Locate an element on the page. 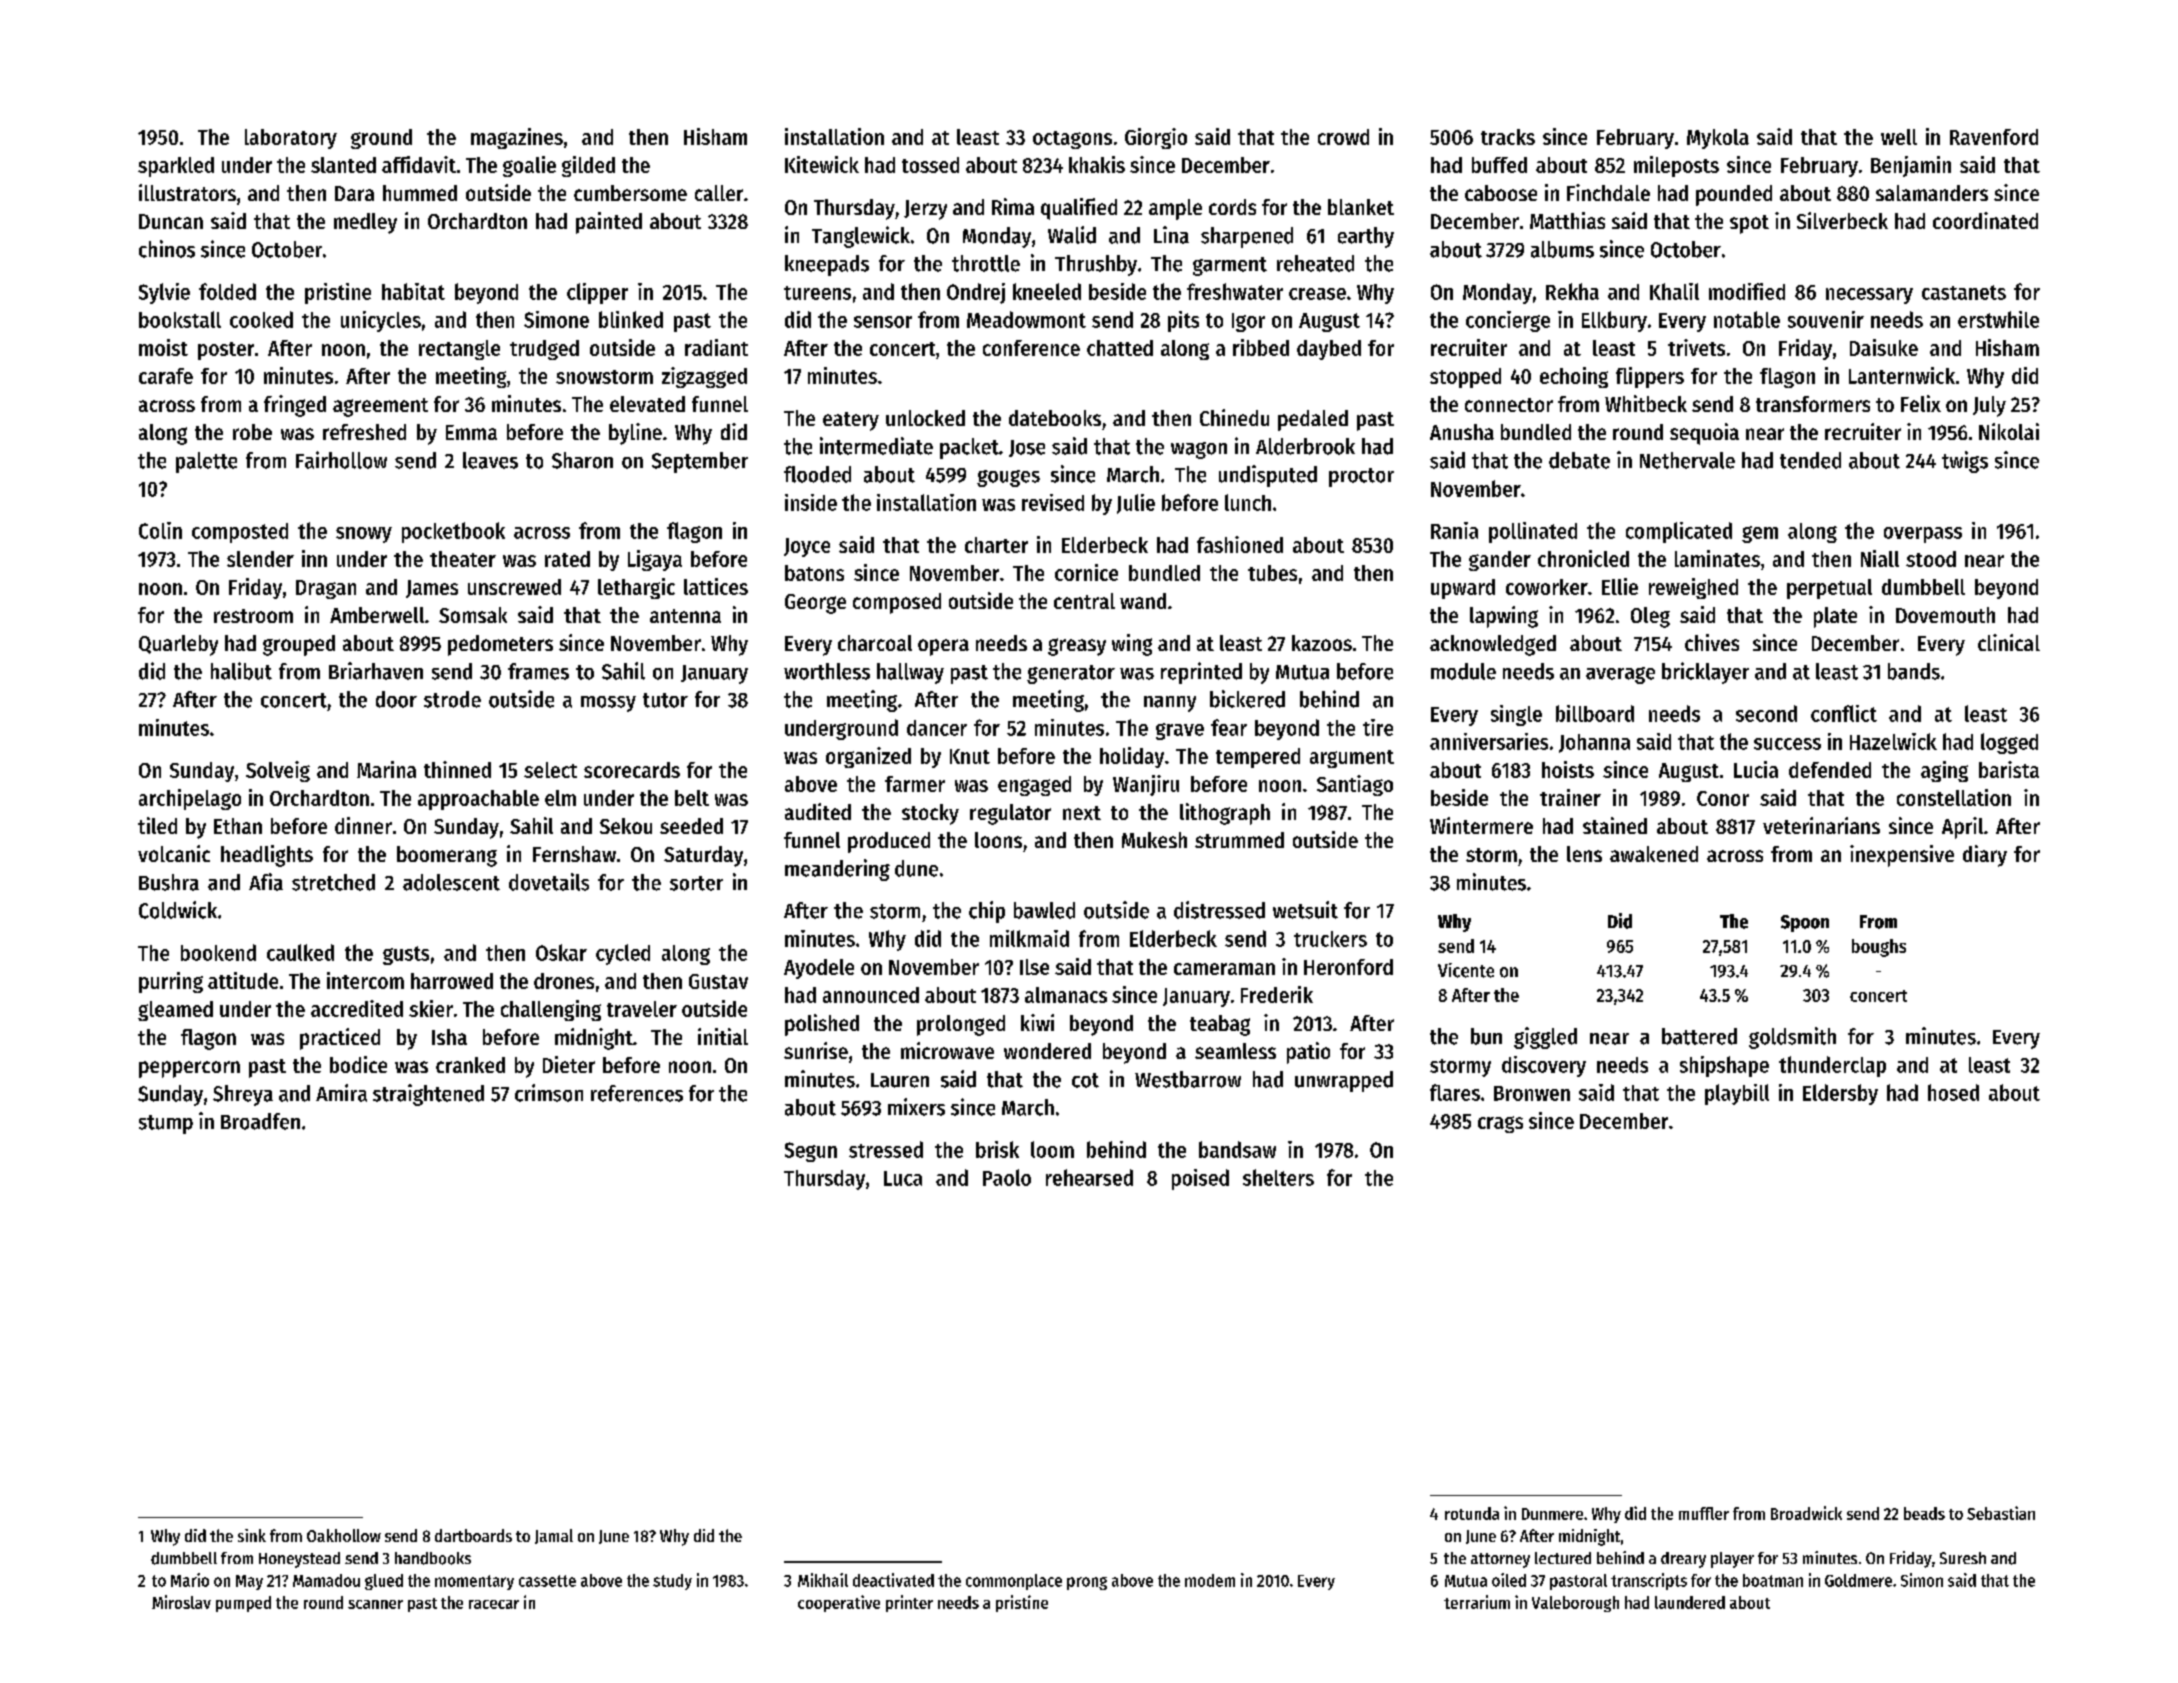 This document has height=1683, width=2178. Jamal is located at coordinates (554, 1536).
